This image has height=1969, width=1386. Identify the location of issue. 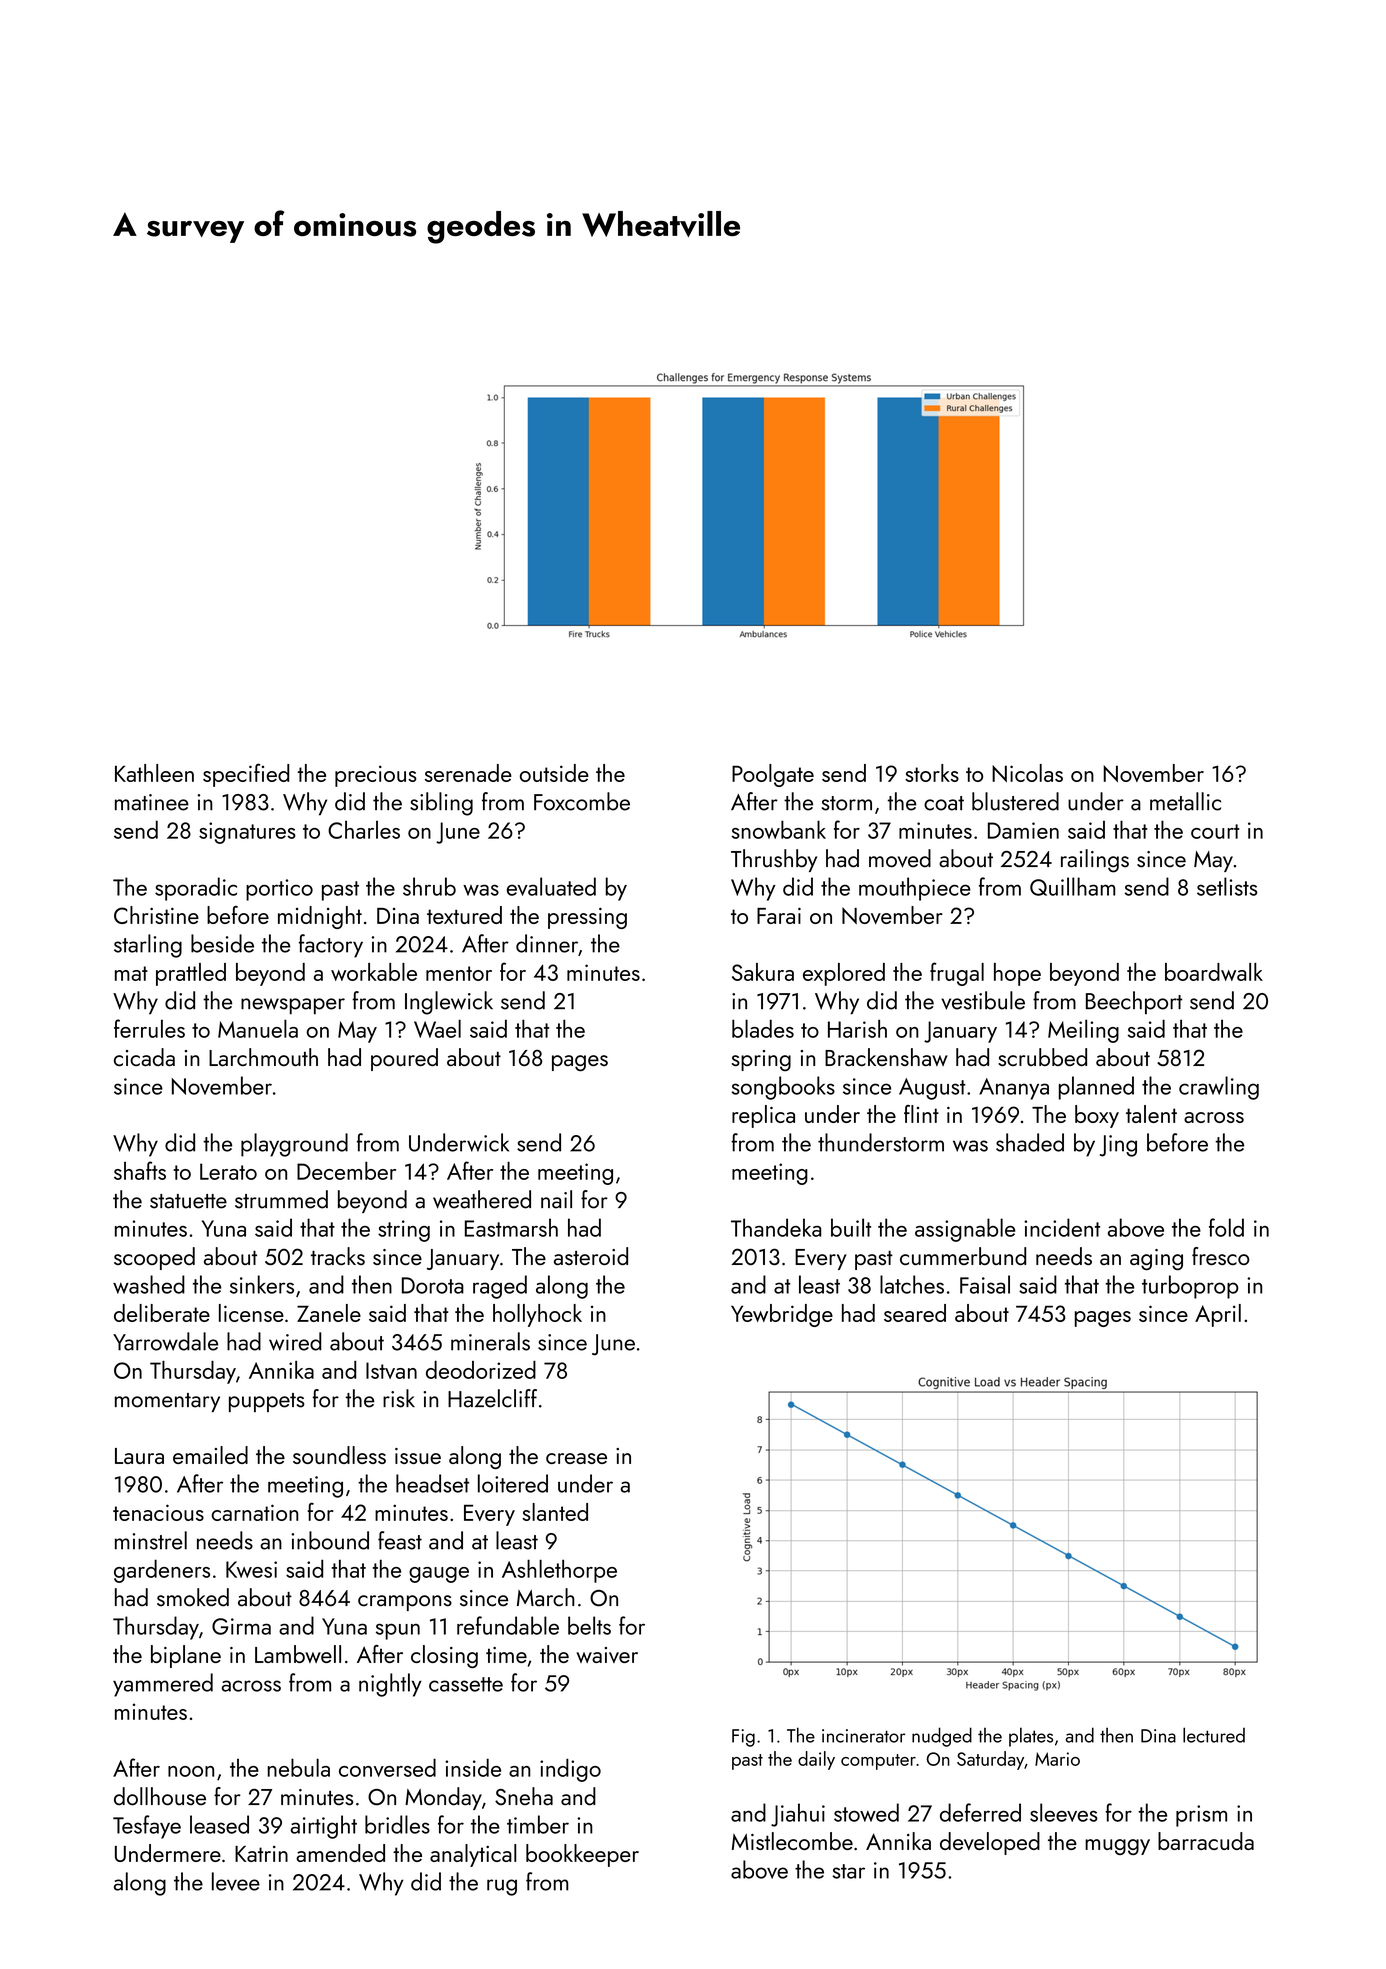
(418, 1456).
